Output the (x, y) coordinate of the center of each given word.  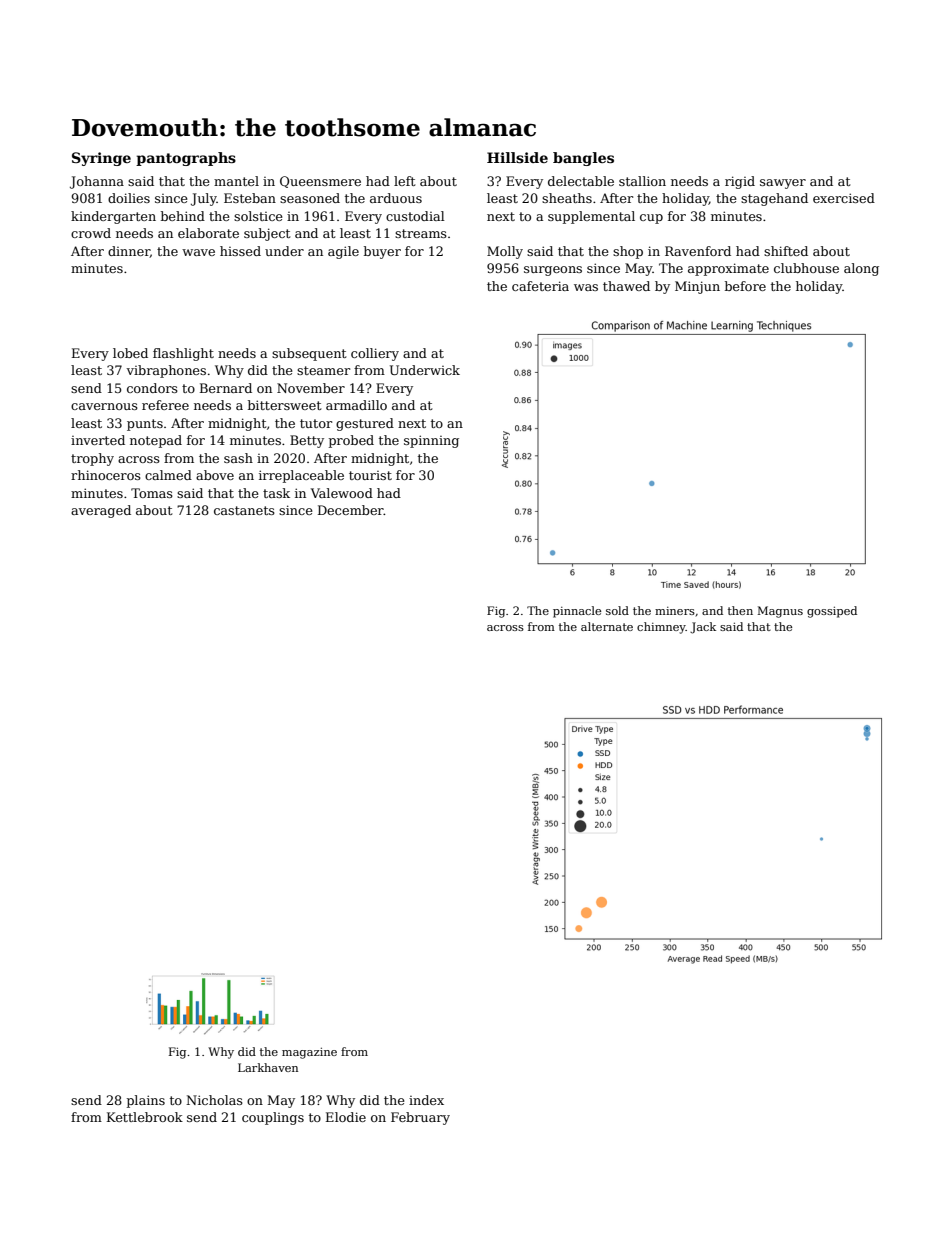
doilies (129, 198)
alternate (607, 626)
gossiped (832, 612)
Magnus (780, 612)
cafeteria (540, 286)
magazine (309, 1053)
